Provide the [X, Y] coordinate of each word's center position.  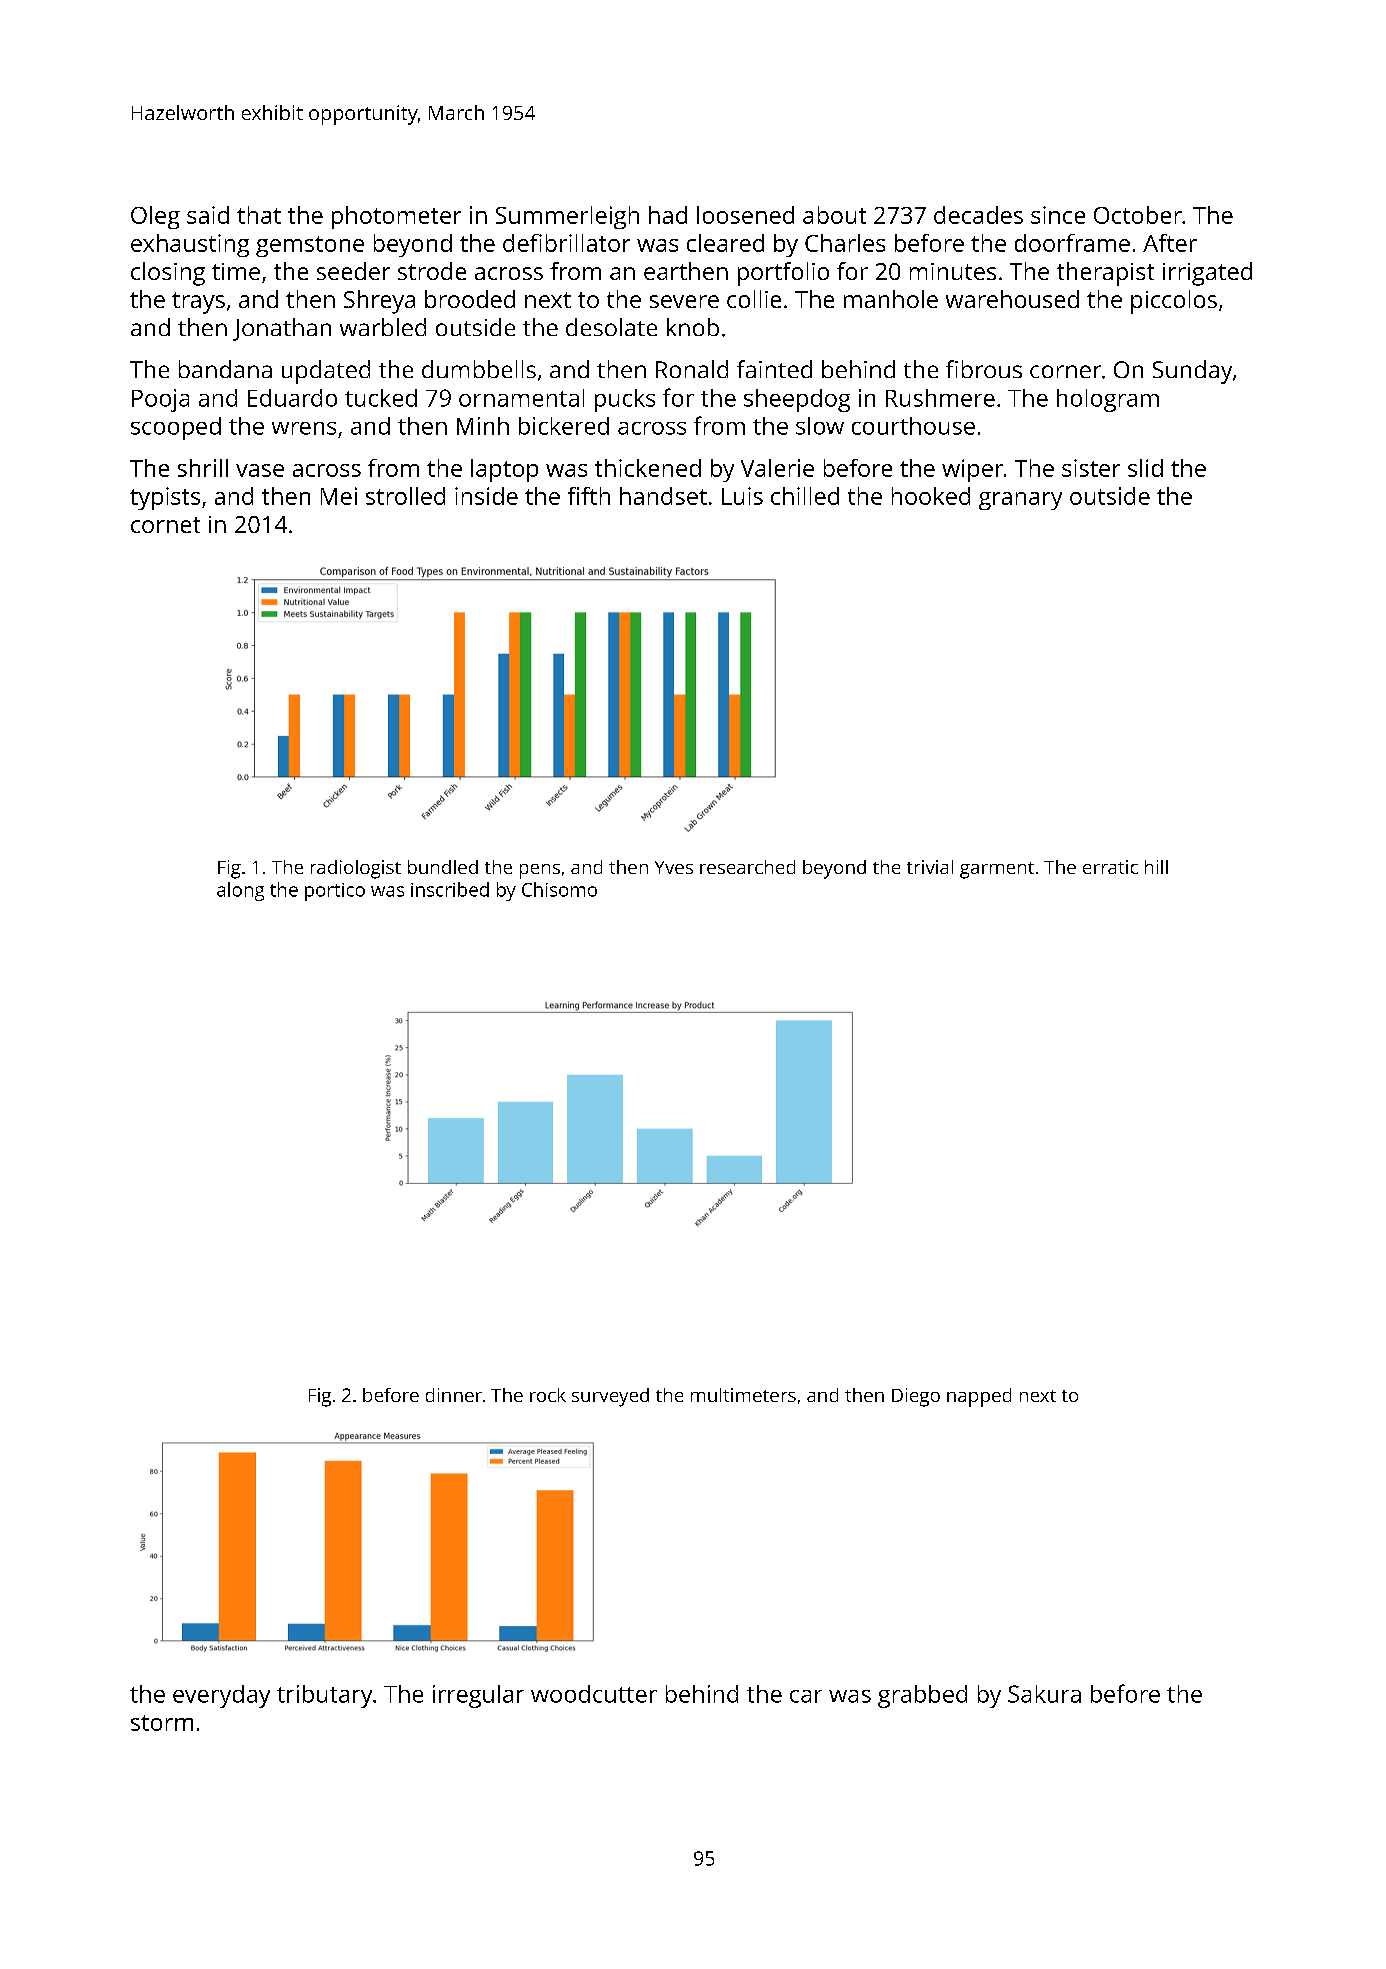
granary [1020, 501]
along [240, 891]
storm [162, 1723]
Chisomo [559, 889]
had [668, 215]
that [259, 215]
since [1058, 215]
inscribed [450, 889]
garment [997, 870]
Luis [742, 496]
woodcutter [594, 1694]
